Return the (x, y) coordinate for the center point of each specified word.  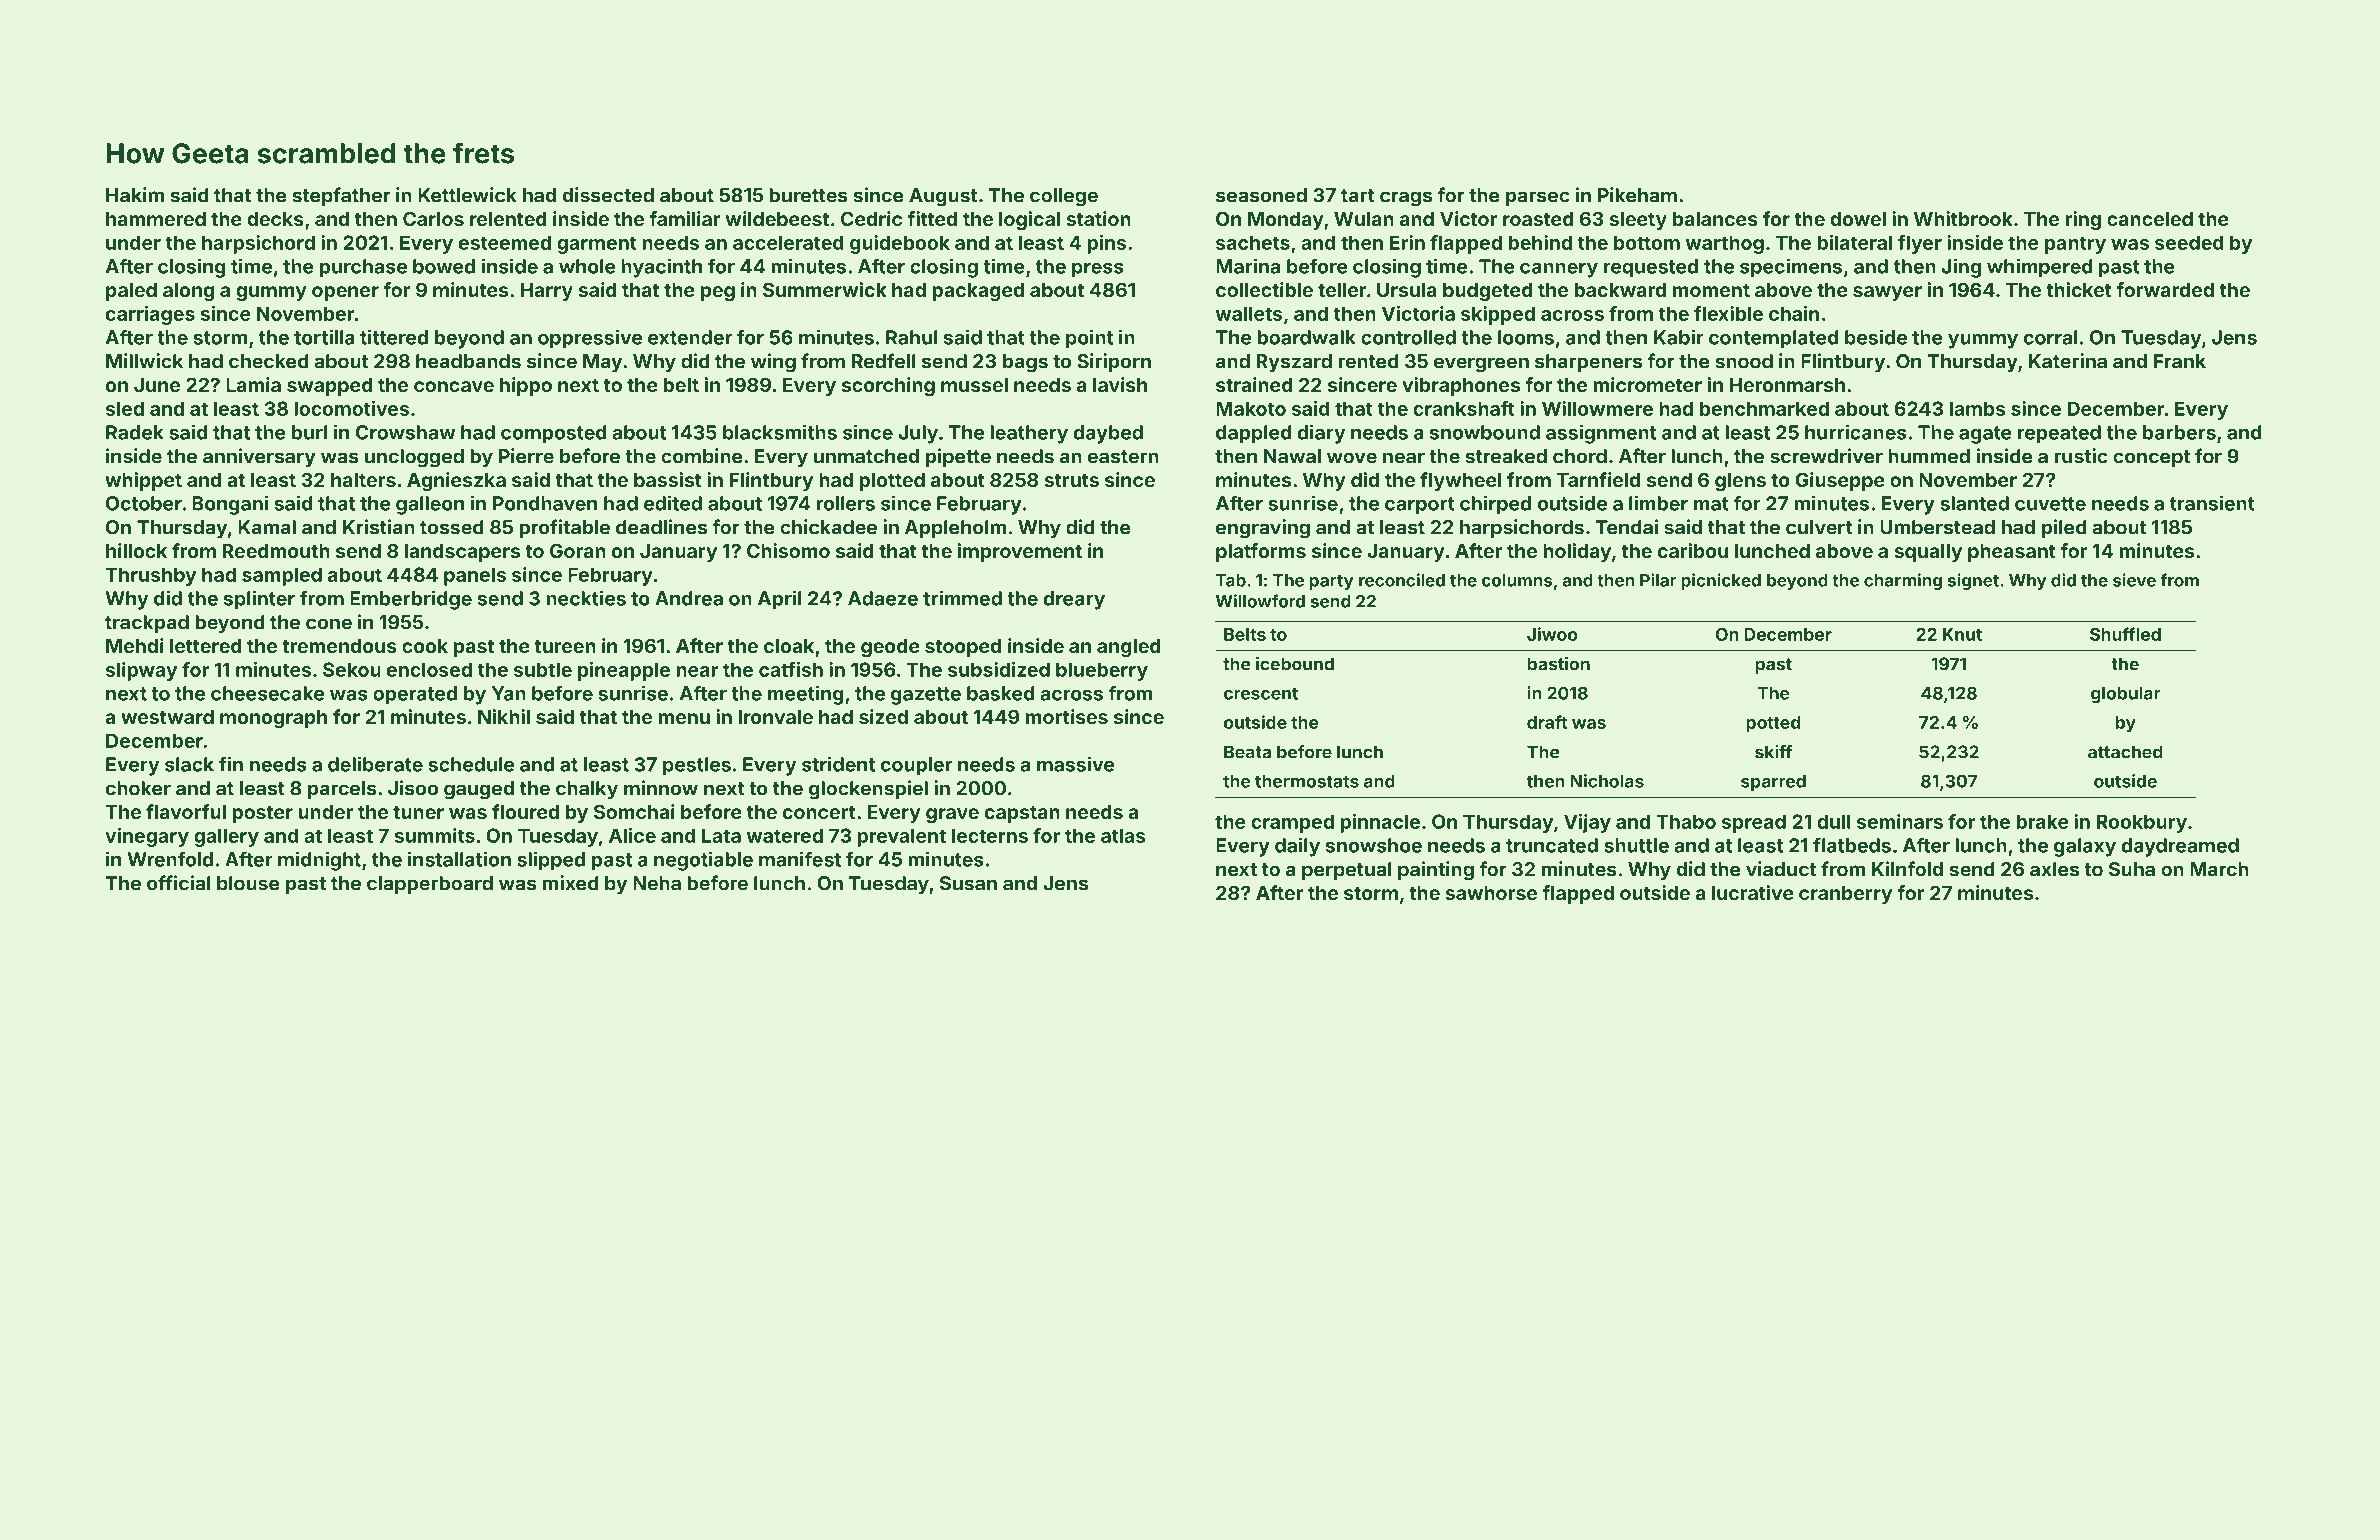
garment (597, 245)
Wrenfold (170, 859)
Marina (1248, 266)
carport (1420, 506)
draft (1547, 722)
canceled (2150, 219)
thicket (2079, 289)
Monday (1286, 221)
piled (2064, 528)
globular (2126, 695)
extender (690, 337)
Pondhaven (545, 503)
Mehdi (134, 645)
